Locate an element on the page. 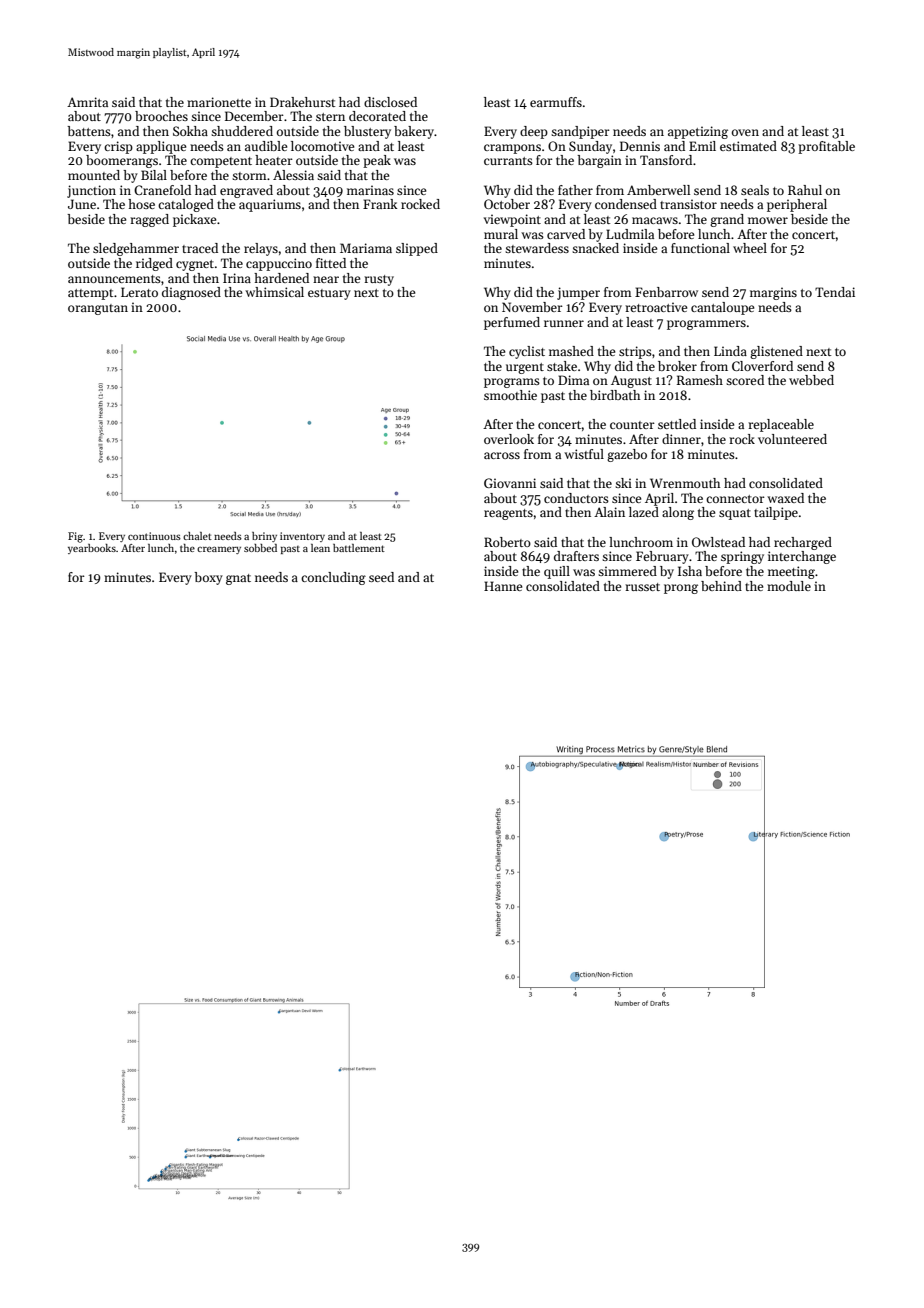 The height and width of the page is (1308, 924). disclosed is located at coordinates (390, 102).
